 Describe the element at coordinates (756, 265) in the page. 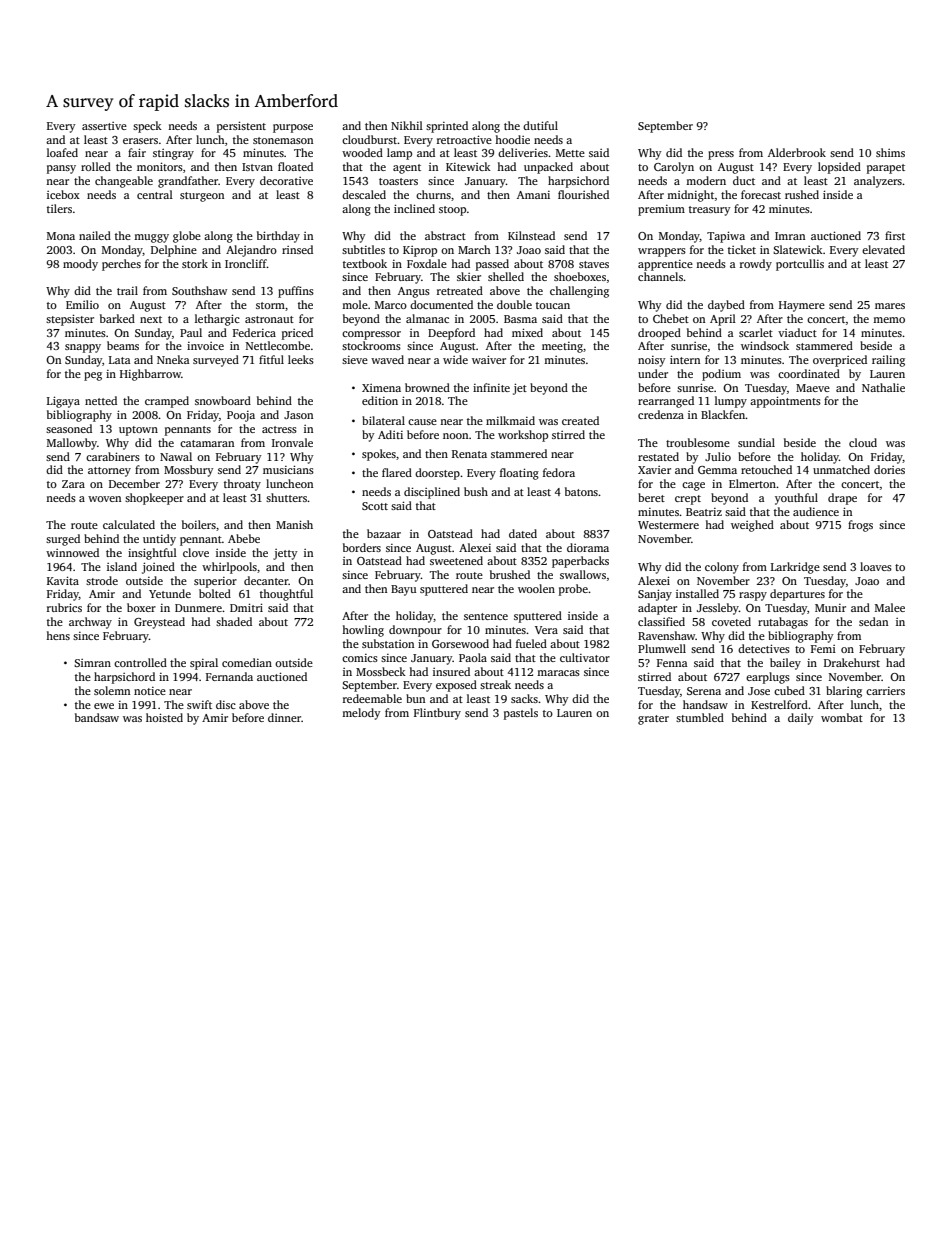

I see `rowdy` at that location.
